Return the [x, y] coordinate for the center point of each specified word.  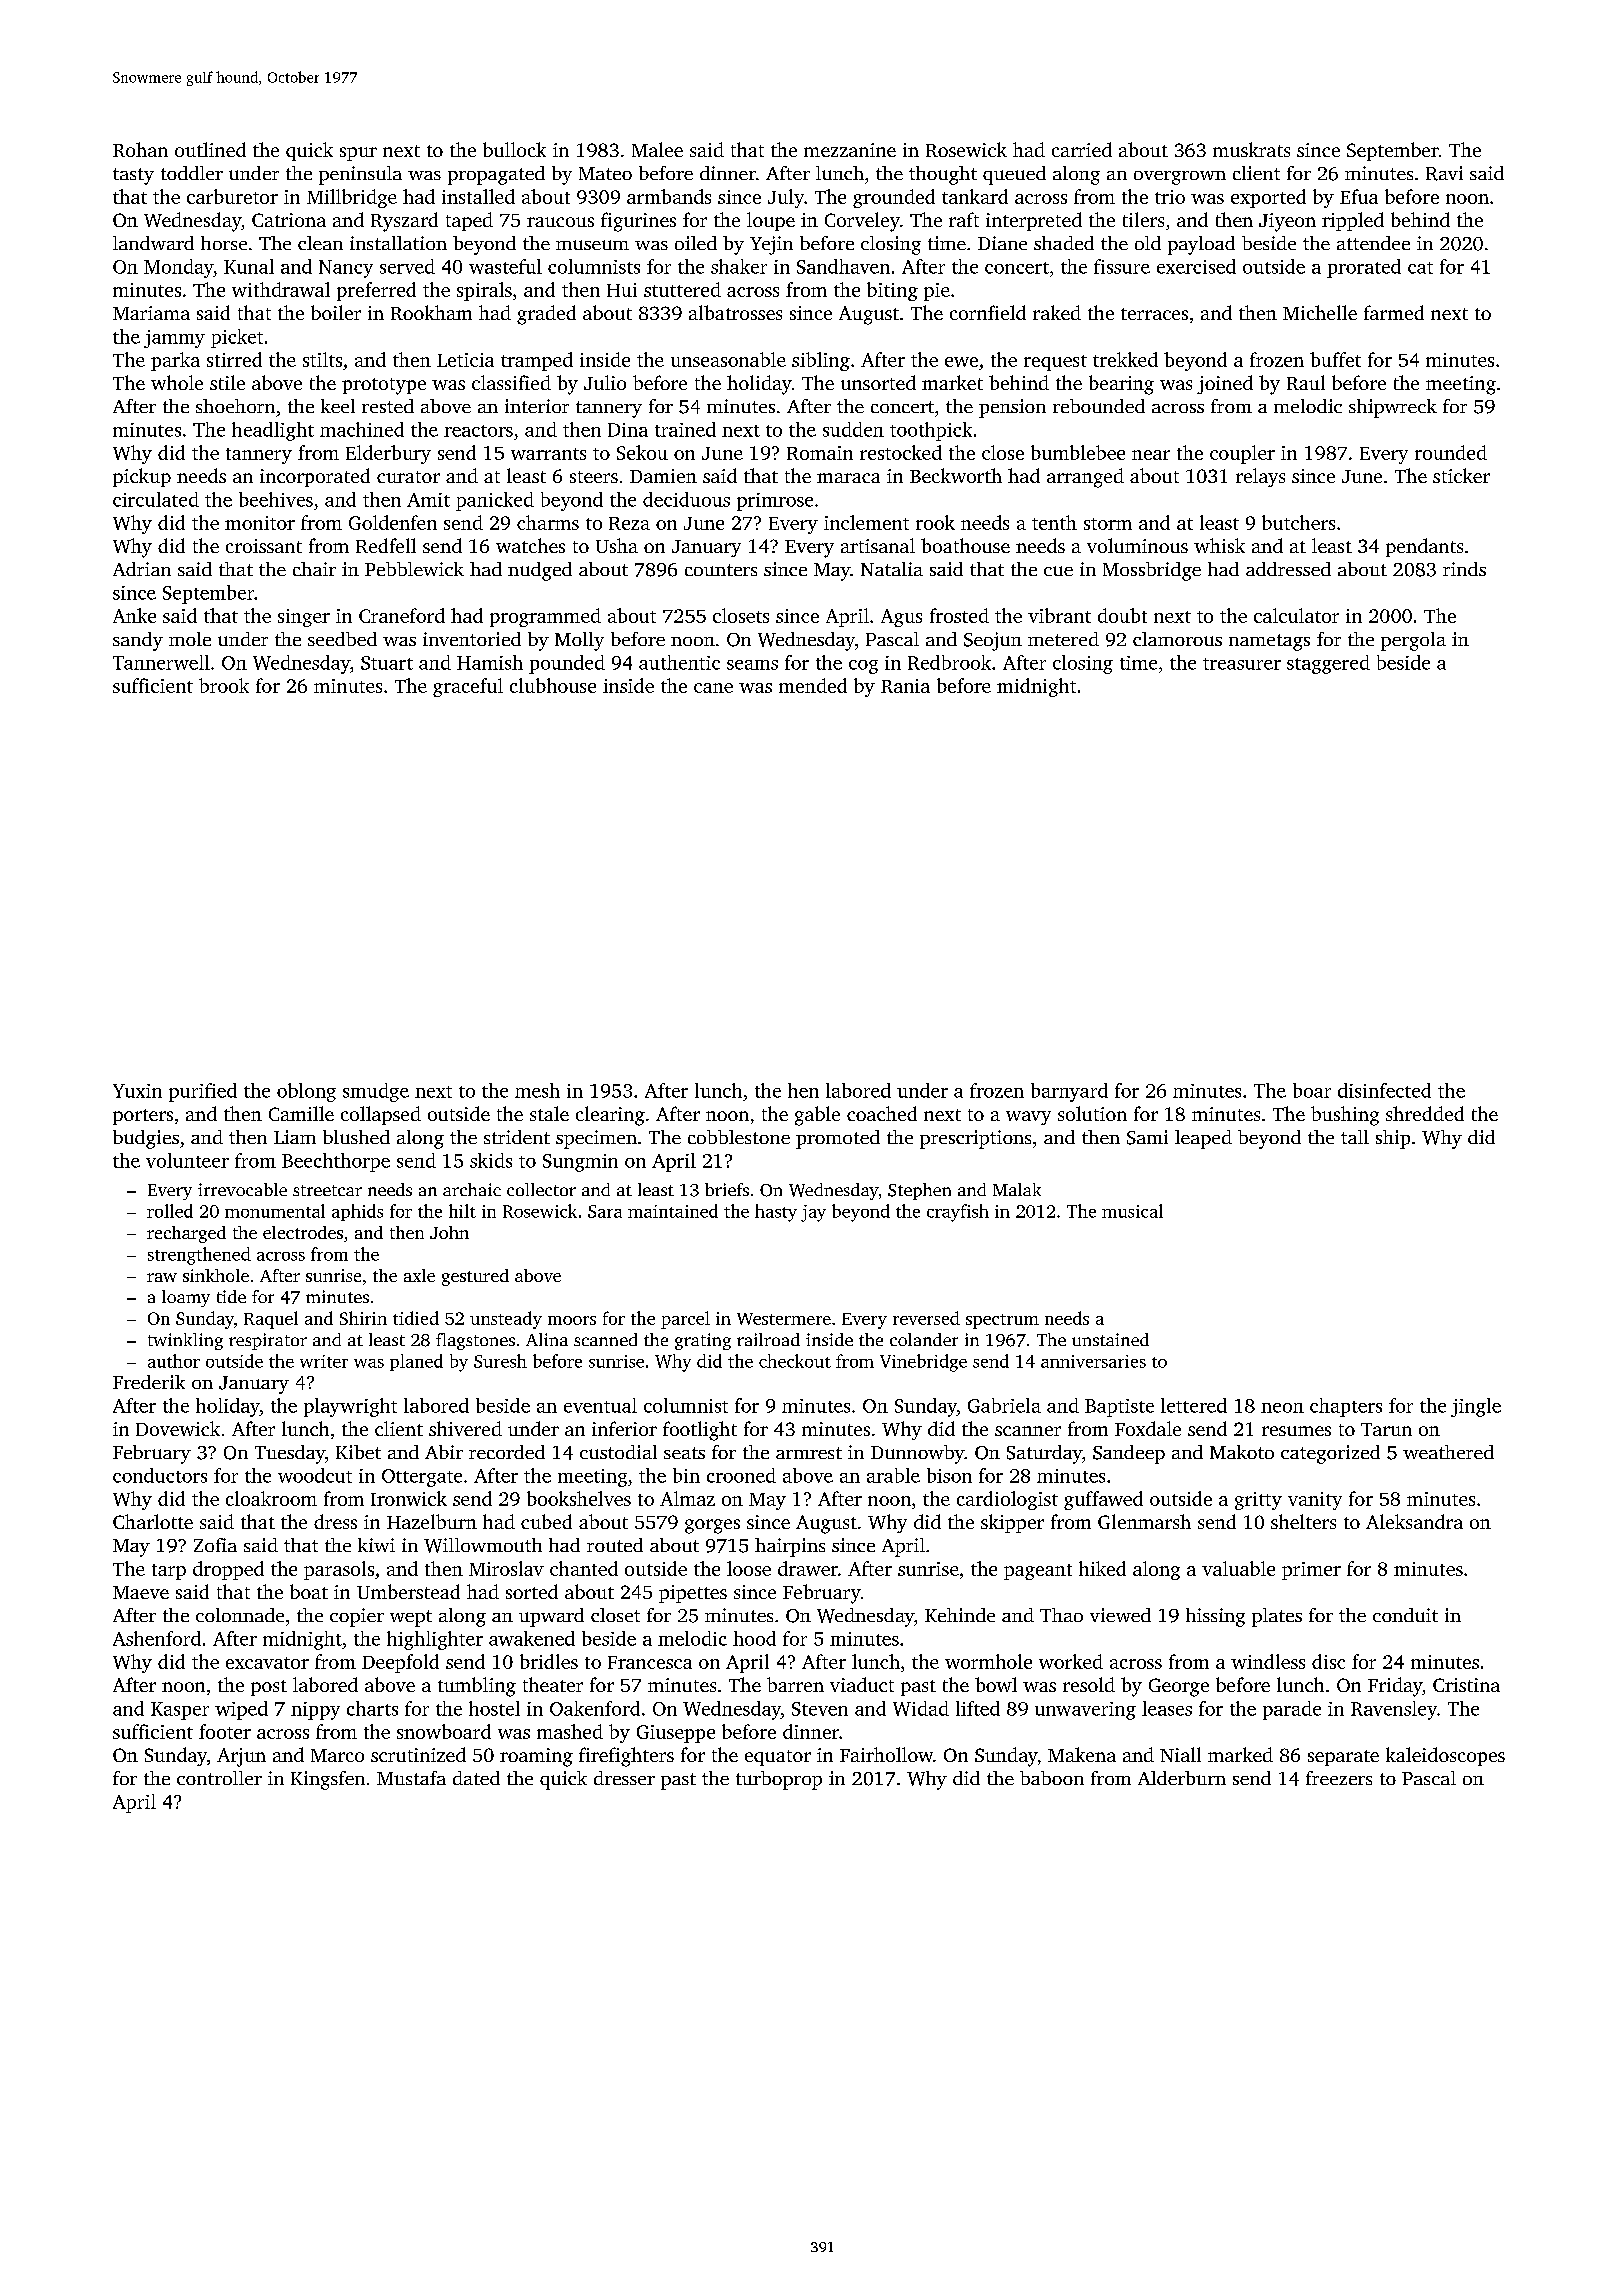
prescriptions [975, 1139]
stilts [322, 359]
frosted [959, 615]
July [786, 198]
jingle [1476, 1407]
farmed [1394, 312]
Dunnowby [917, 1454]
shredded [1425, 1113]
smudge [376, 1092]
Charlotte [153, 1521]
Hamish [490, 662]
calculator [1296, 615]
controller [219, 1778]
